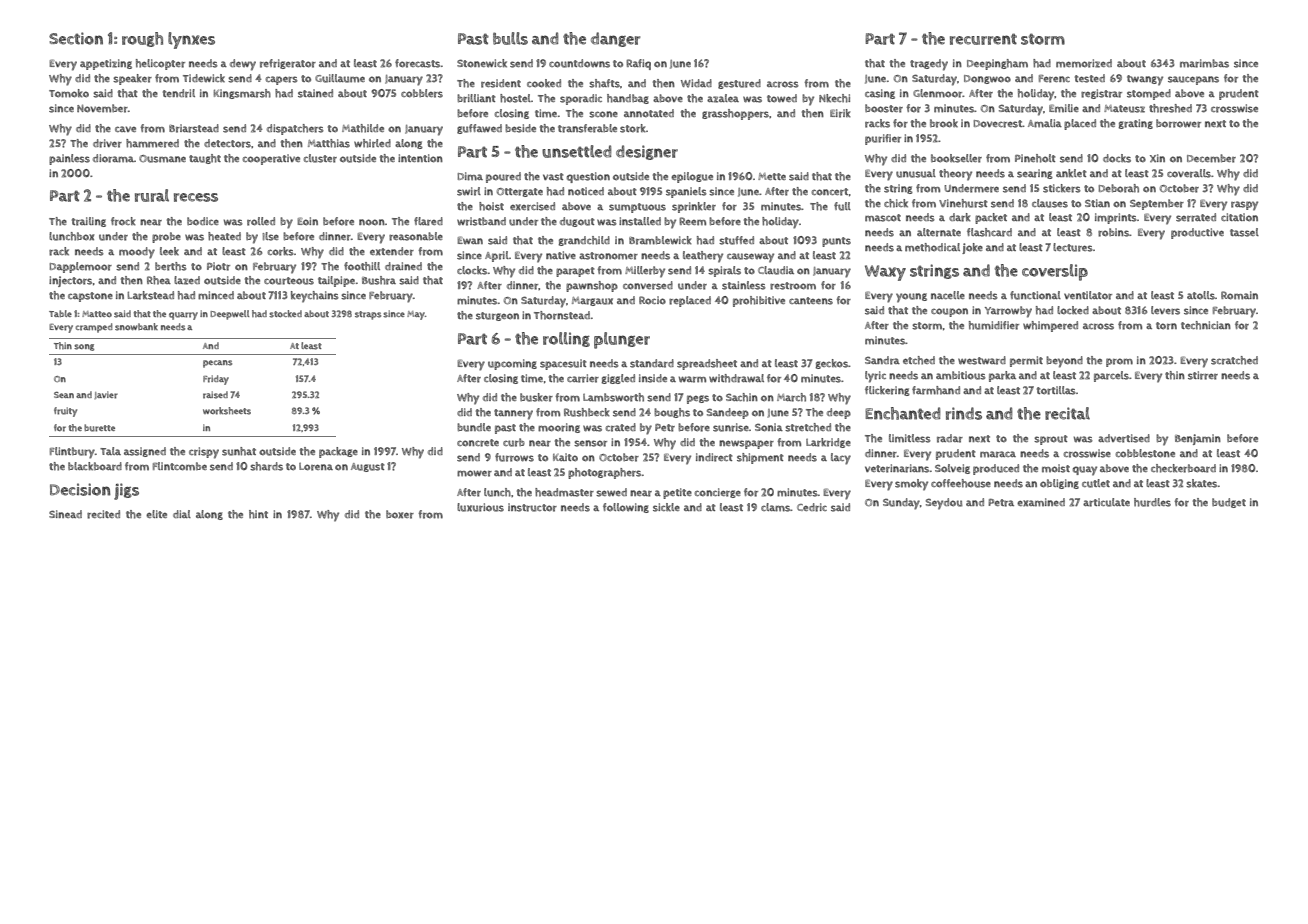  I want to click on articulate, so click(1106, 502).
